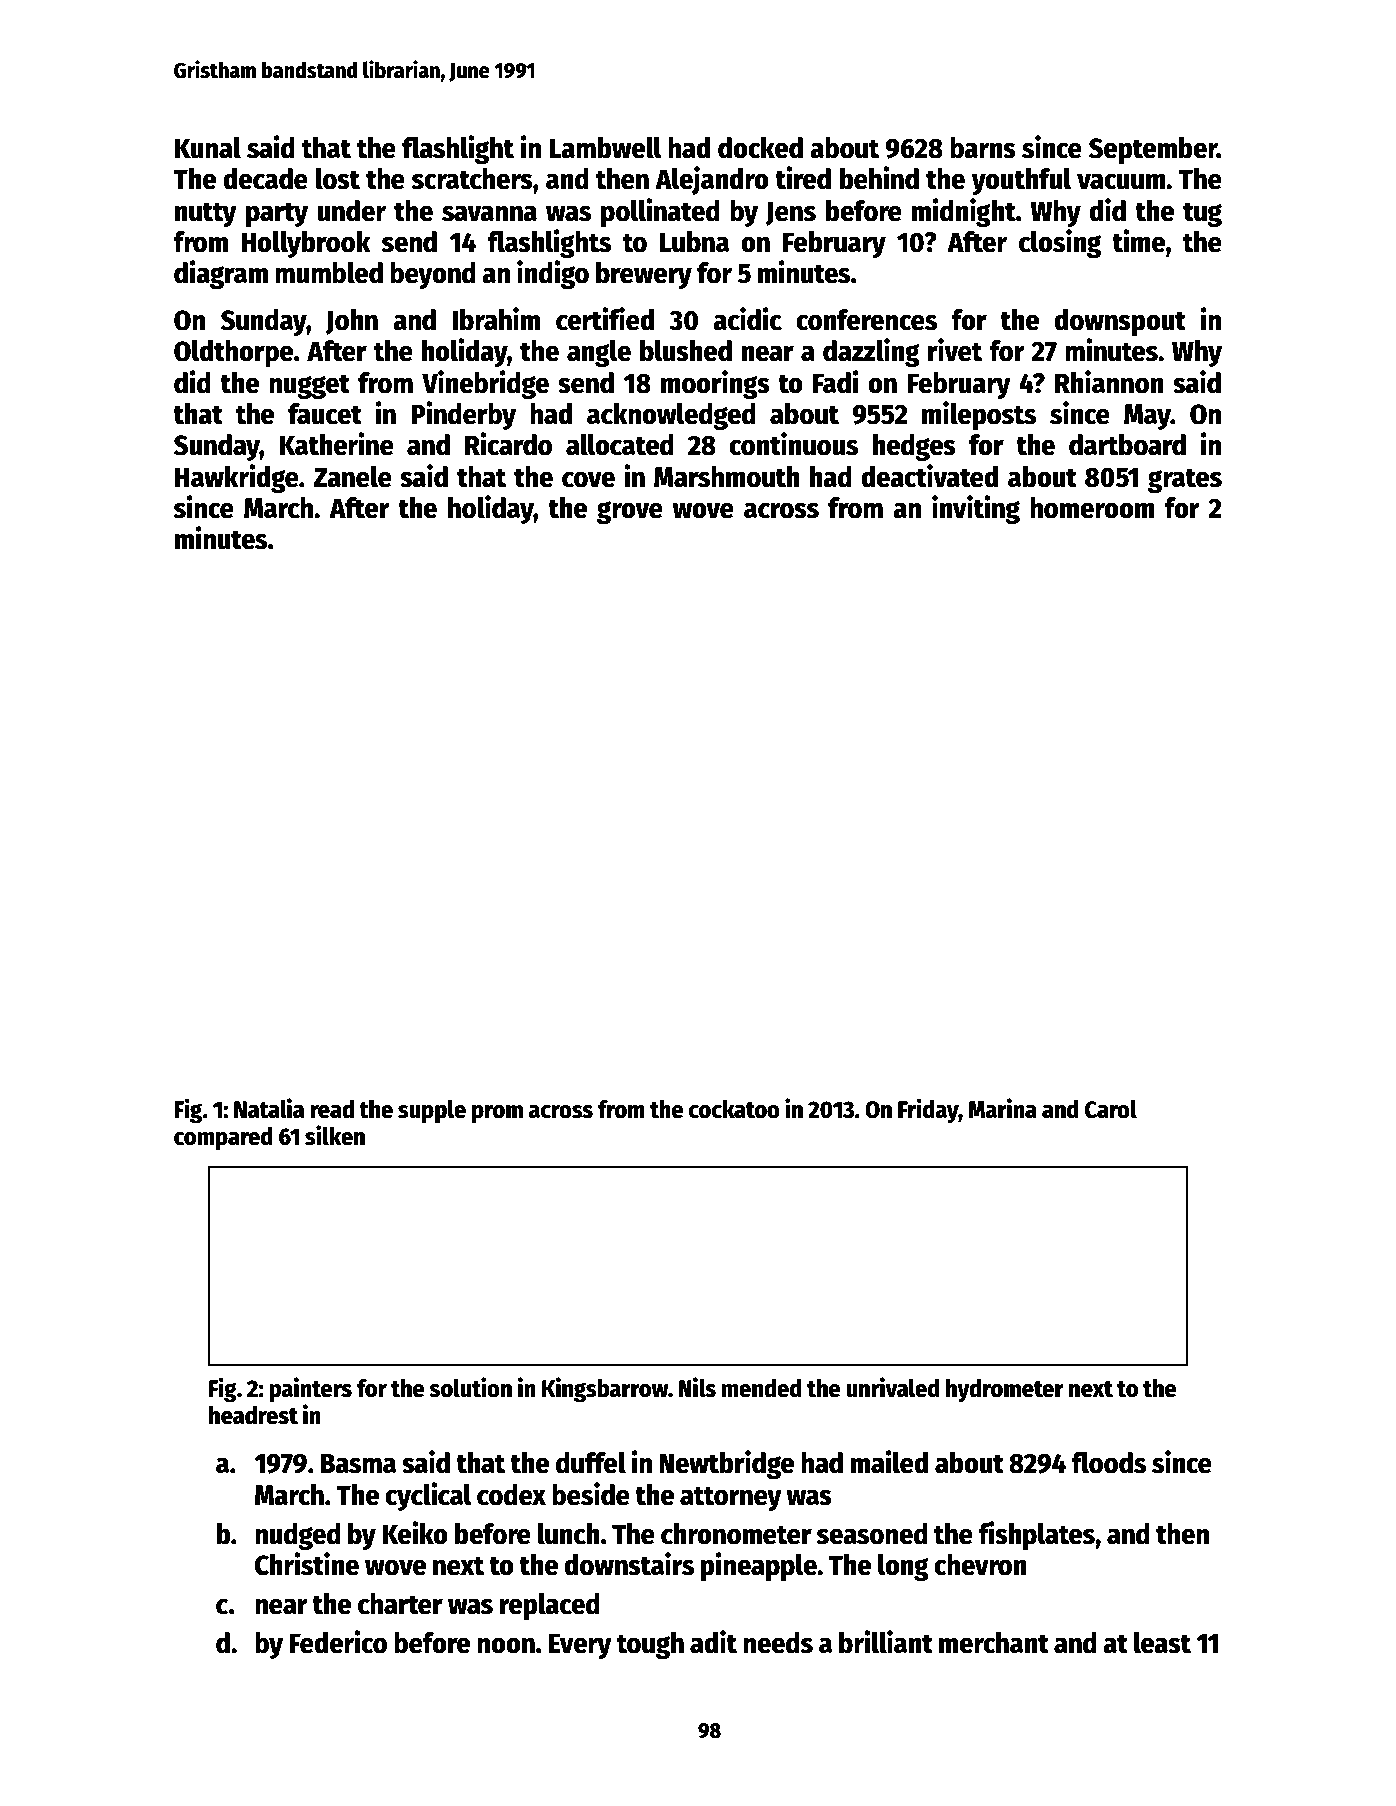 This screenshot has width=1396, height=1806. What do you see at coordinates (1005, 1390) in the screenshot?
I see `hydrometer` at bounding box center [1005, 1390].
